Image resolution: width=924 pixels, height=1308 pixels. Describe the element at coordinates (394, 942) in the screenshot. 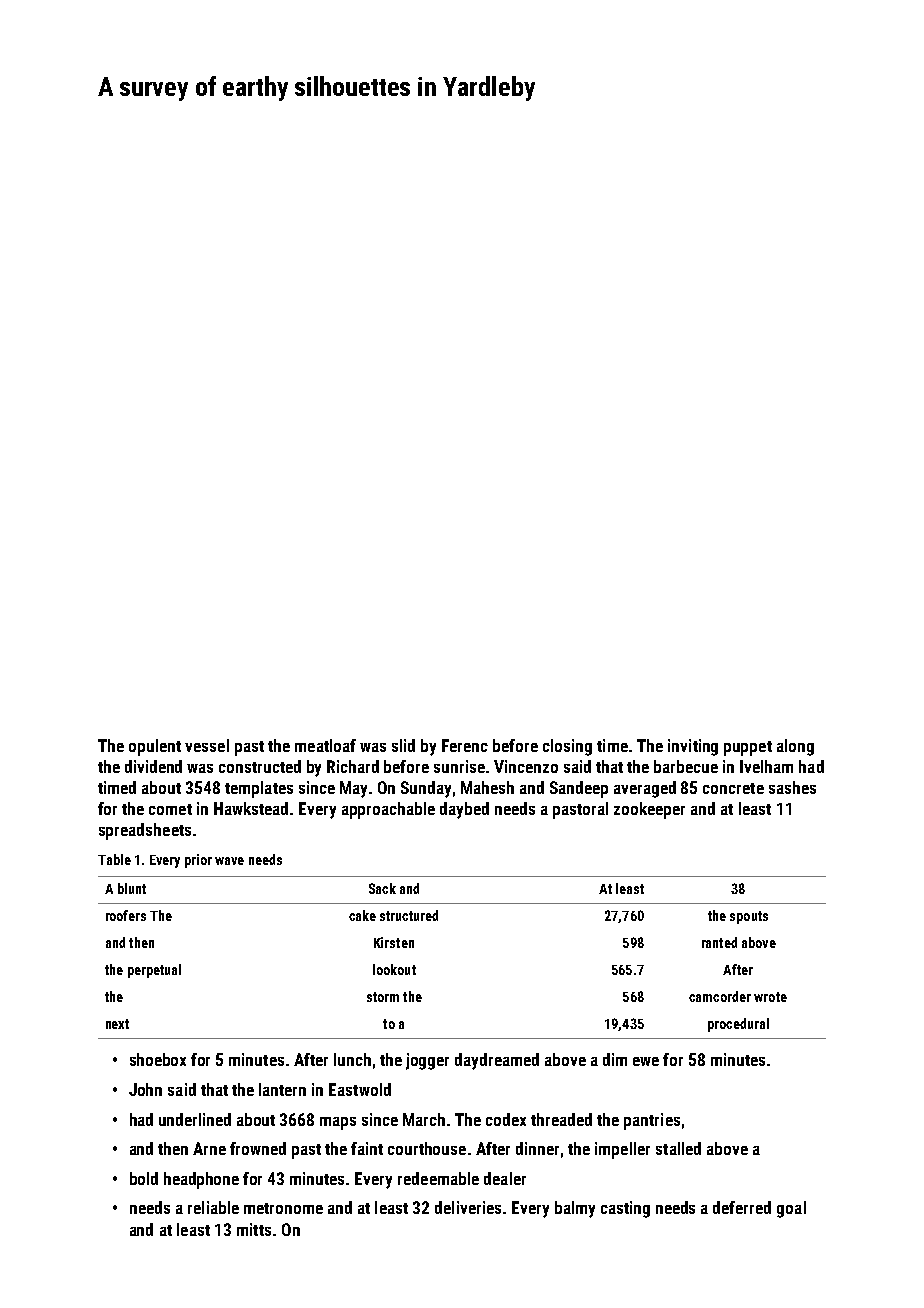

I see `Kirsten` at that location.
